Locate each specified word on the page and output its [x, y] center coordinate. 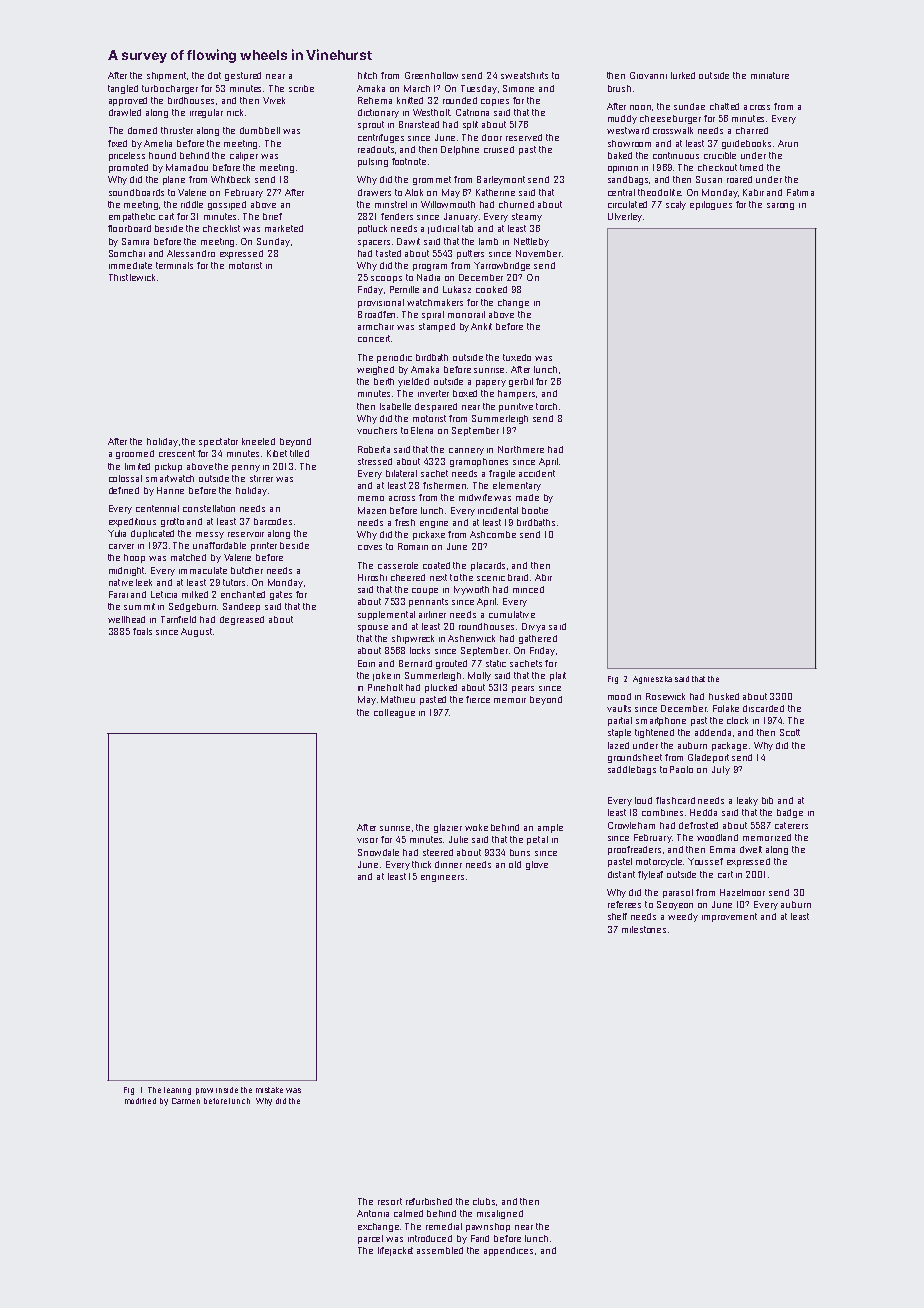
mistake [269, 1090]
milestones [644, 929]
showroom [629, 143]
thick [421, 864]
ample [550, 828]
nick [235, 112]
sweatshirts [524, 75]
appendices [508, 1251]
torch [546, 406]
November [538, 253]
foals [142, 631]
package [729, 746]
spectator [218, 442]
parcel [370, 1239]
